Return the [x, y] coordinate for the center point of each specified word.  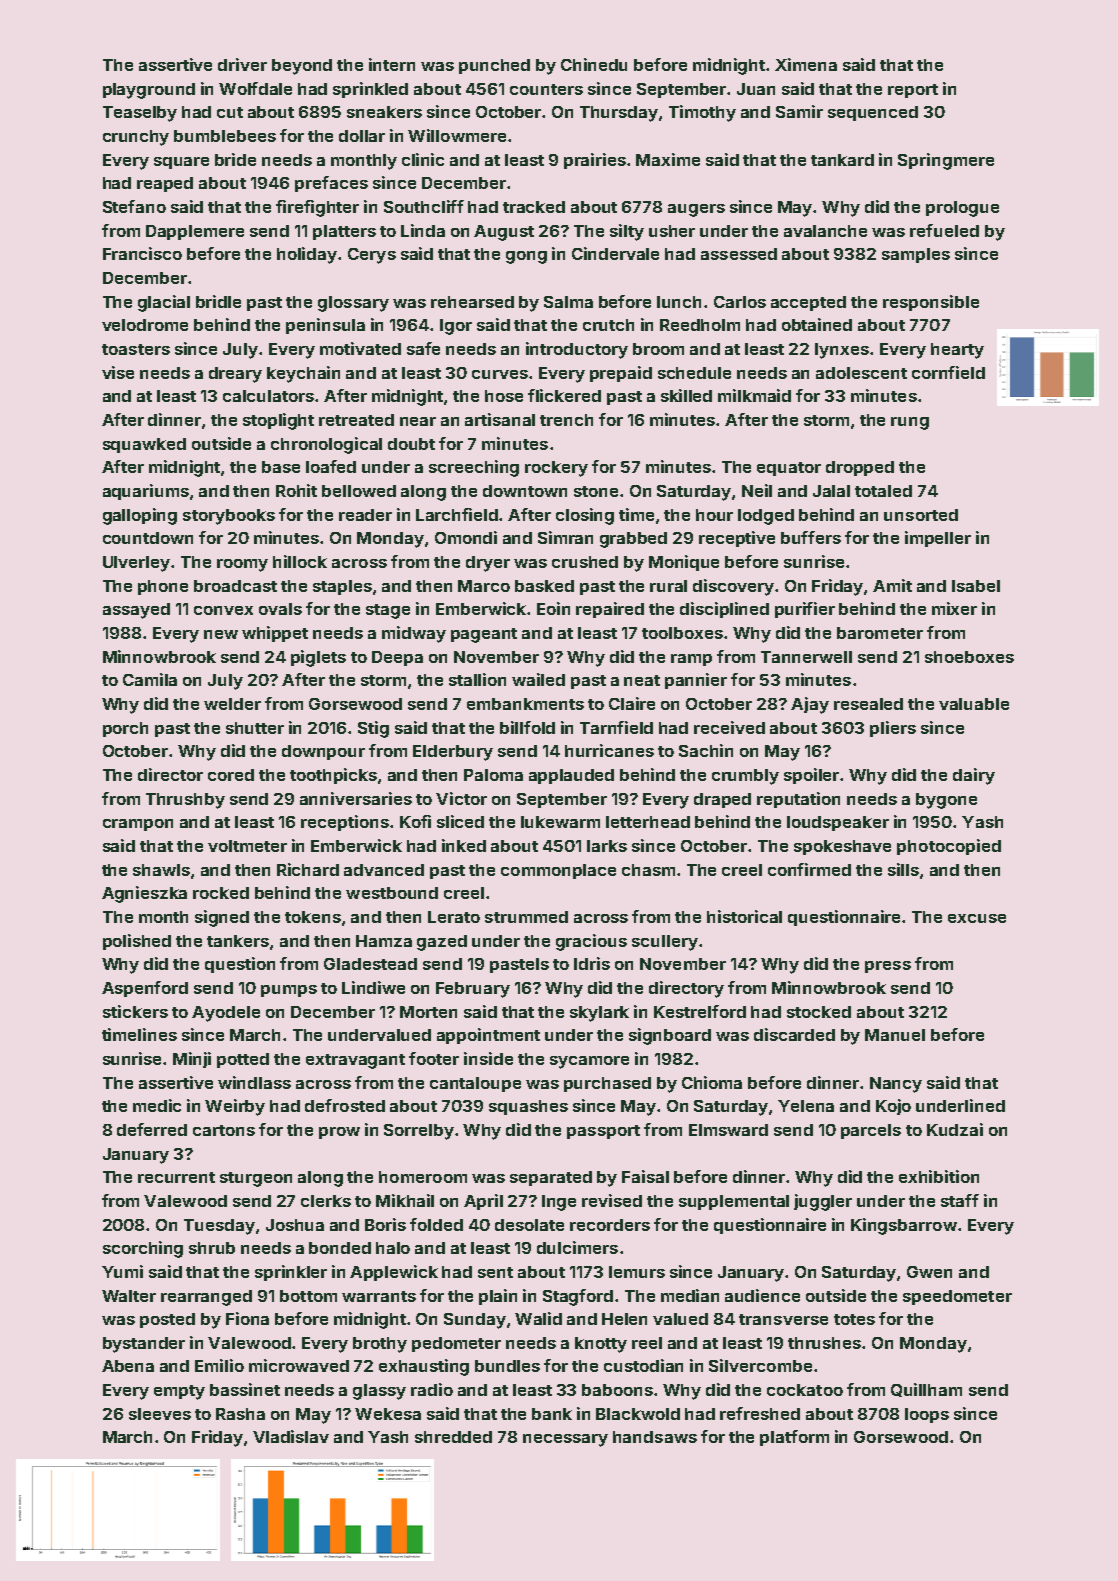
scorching [143, 1249]
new [221, 634]
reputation [798, 800]
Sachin [706, 750]
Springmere [946, 161]
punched [494, 66]
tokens [313, 917]
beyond [302, 67]
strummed [526, 917]
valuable [974, 704]
